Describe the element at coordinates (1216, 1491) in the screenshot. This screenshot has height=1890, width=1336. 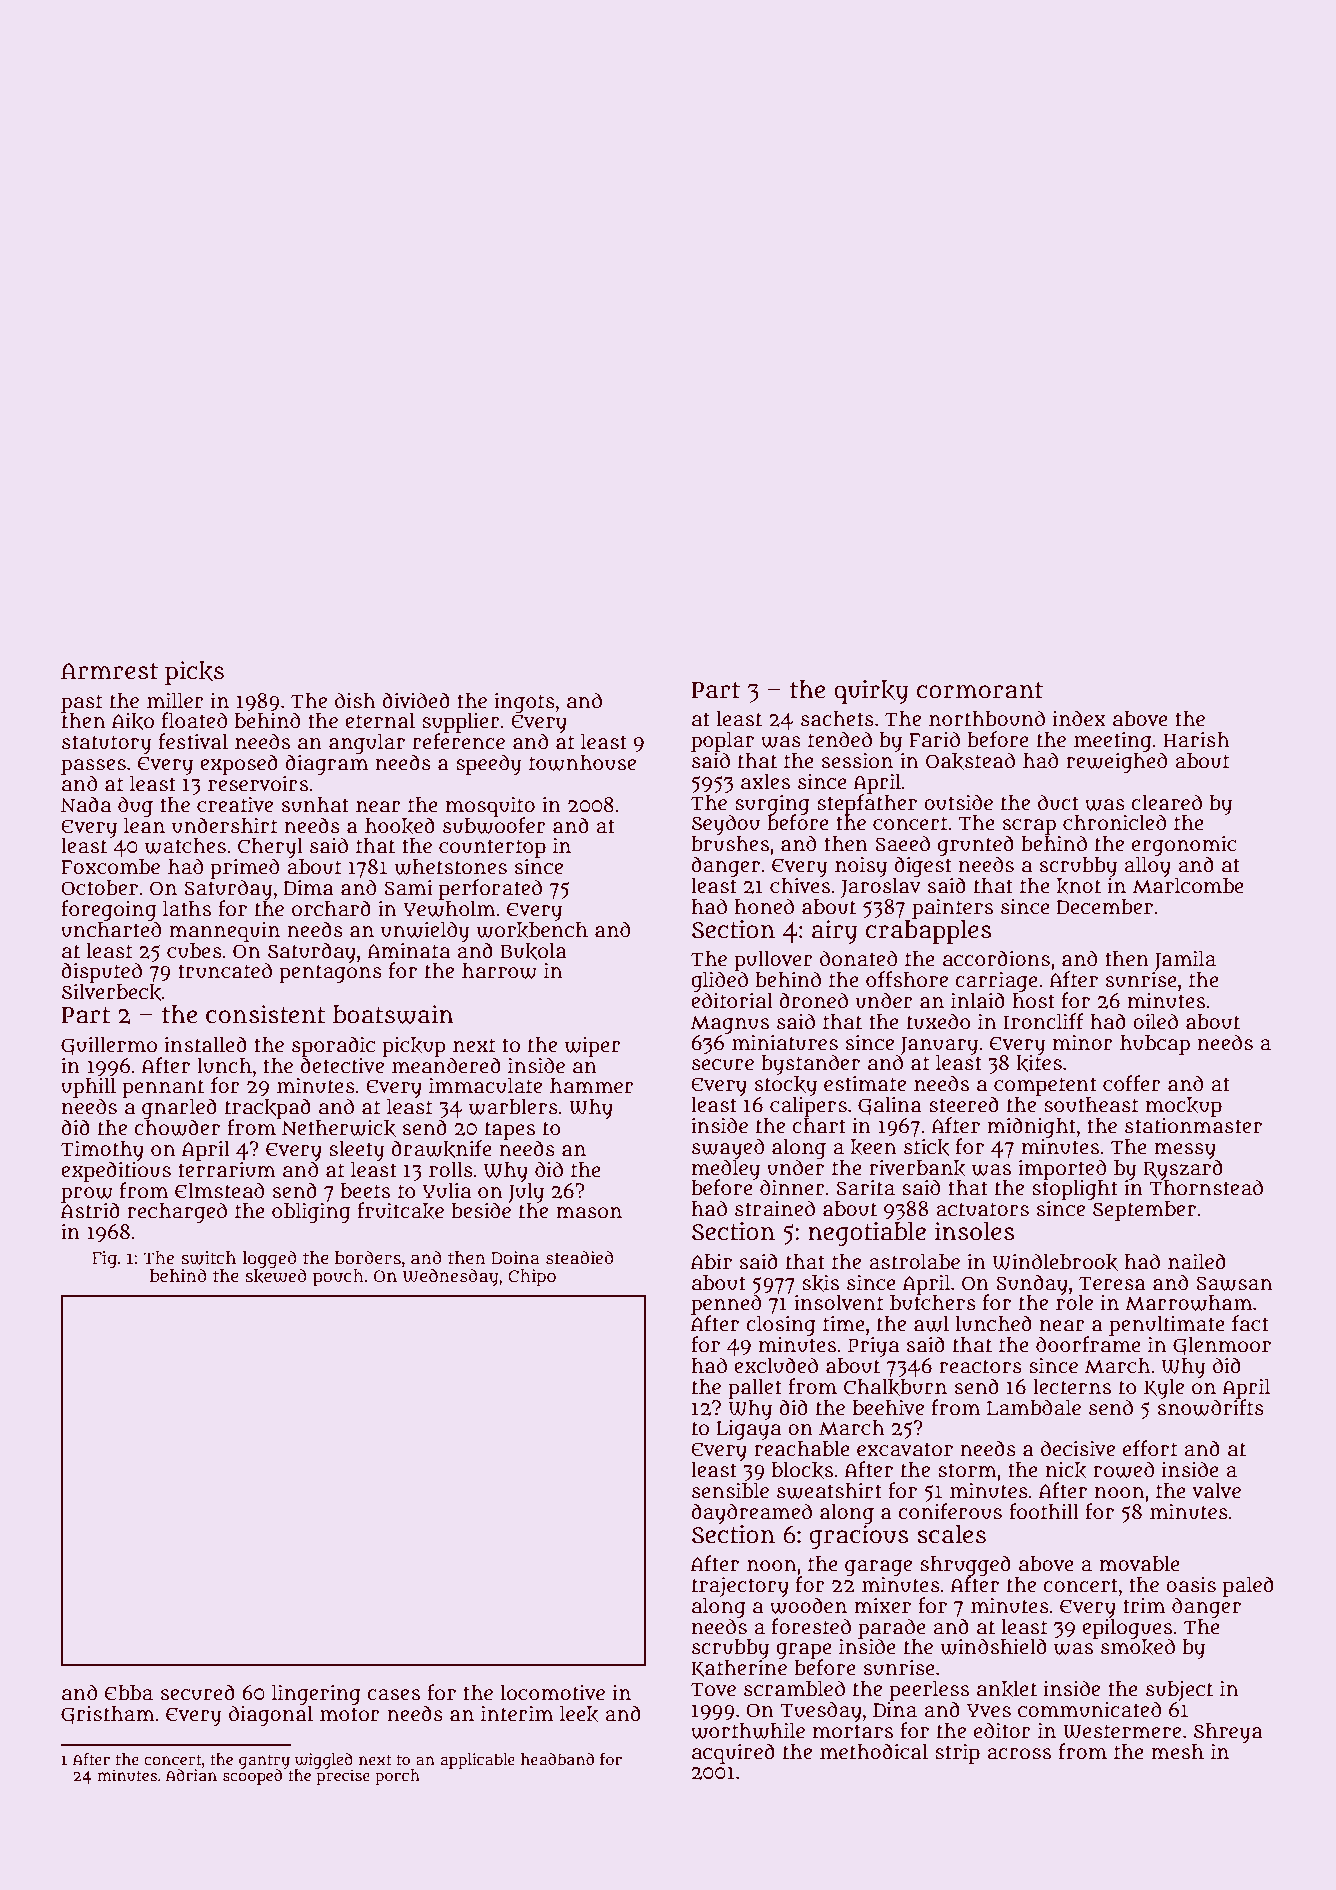
I see `valve` at that location.
